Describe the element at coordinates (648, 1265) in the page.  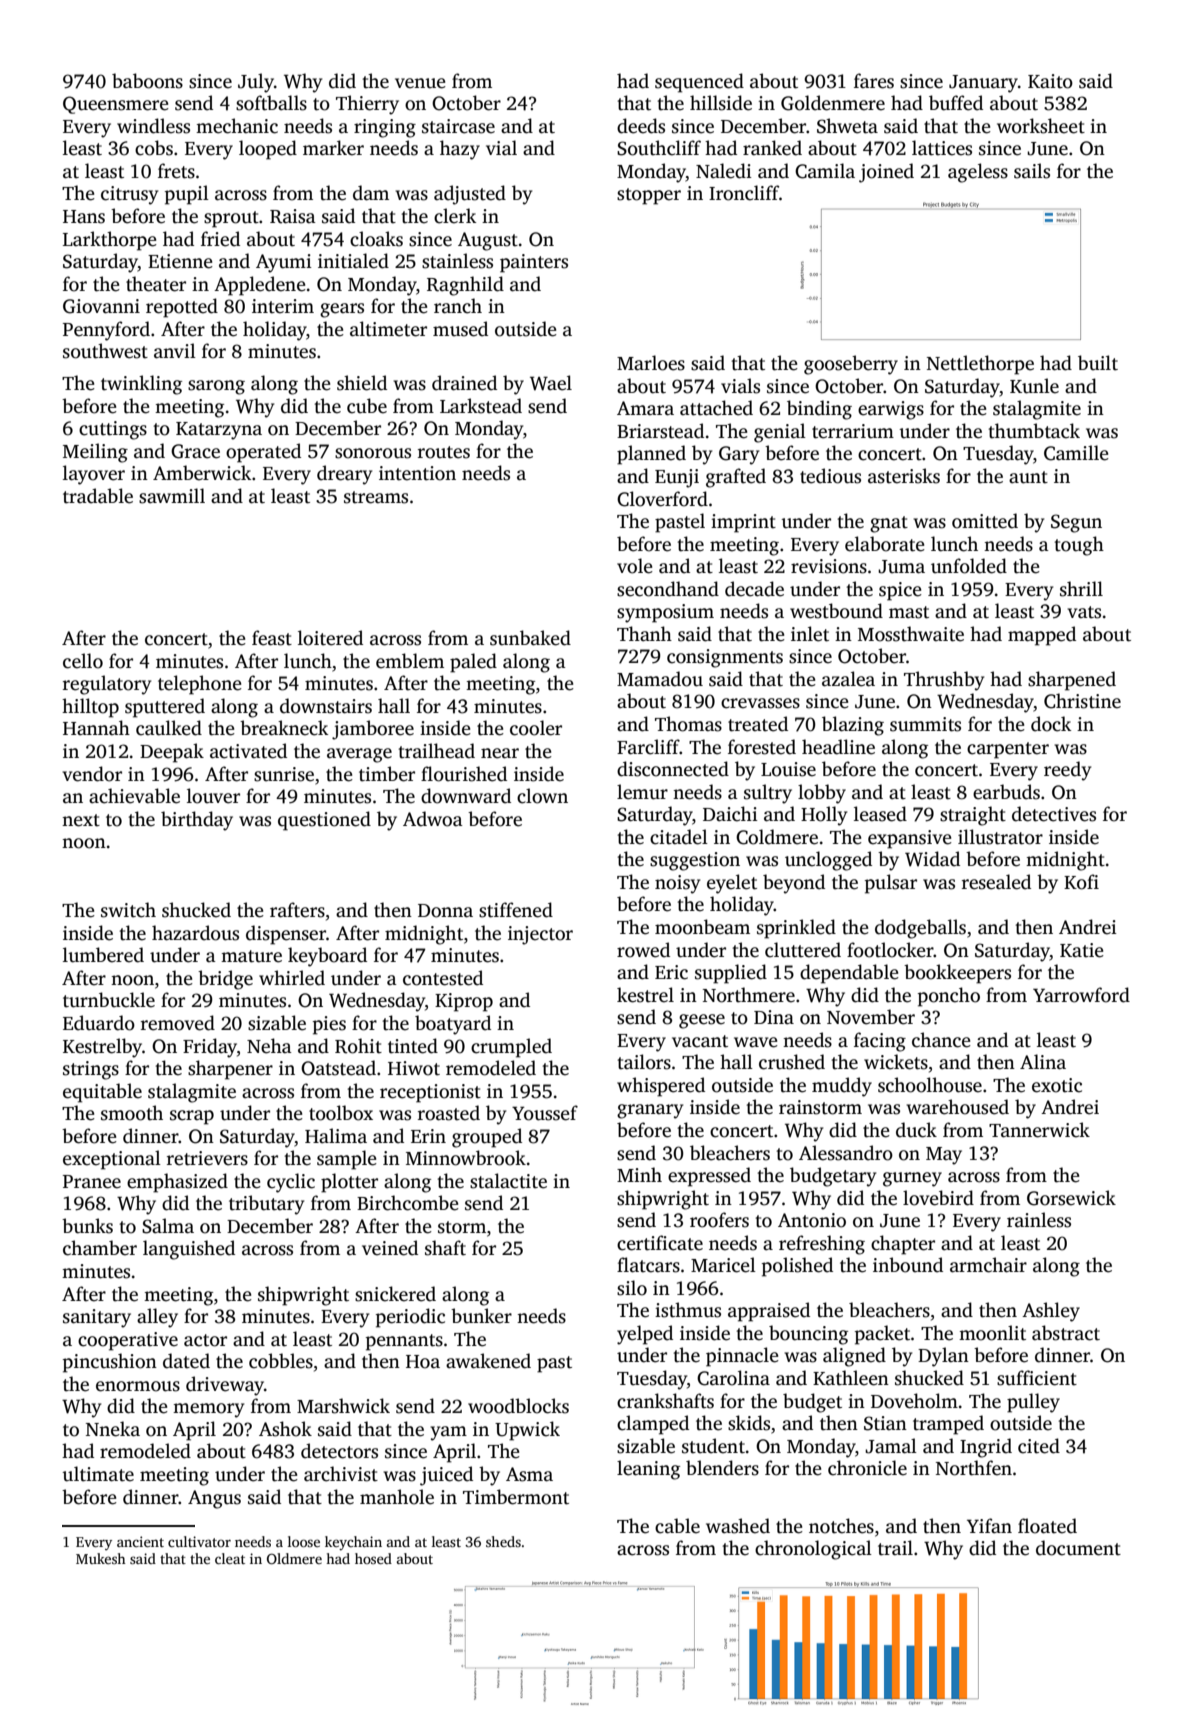
I see `flatcars` at that location.
